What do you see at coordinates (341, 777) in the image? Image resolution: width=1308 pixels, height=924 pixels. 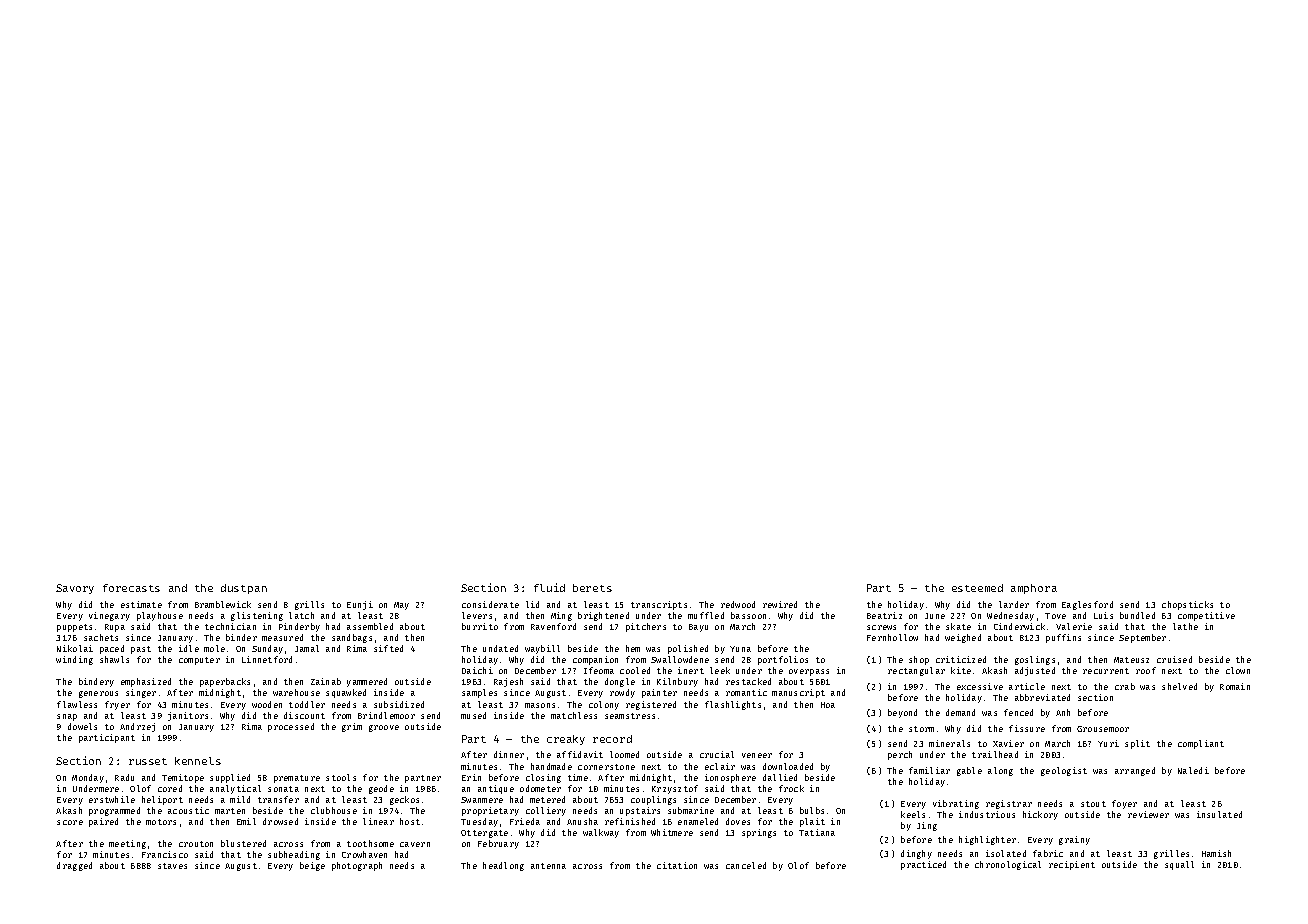 I see `stools` at bounding box center [341, 777].
